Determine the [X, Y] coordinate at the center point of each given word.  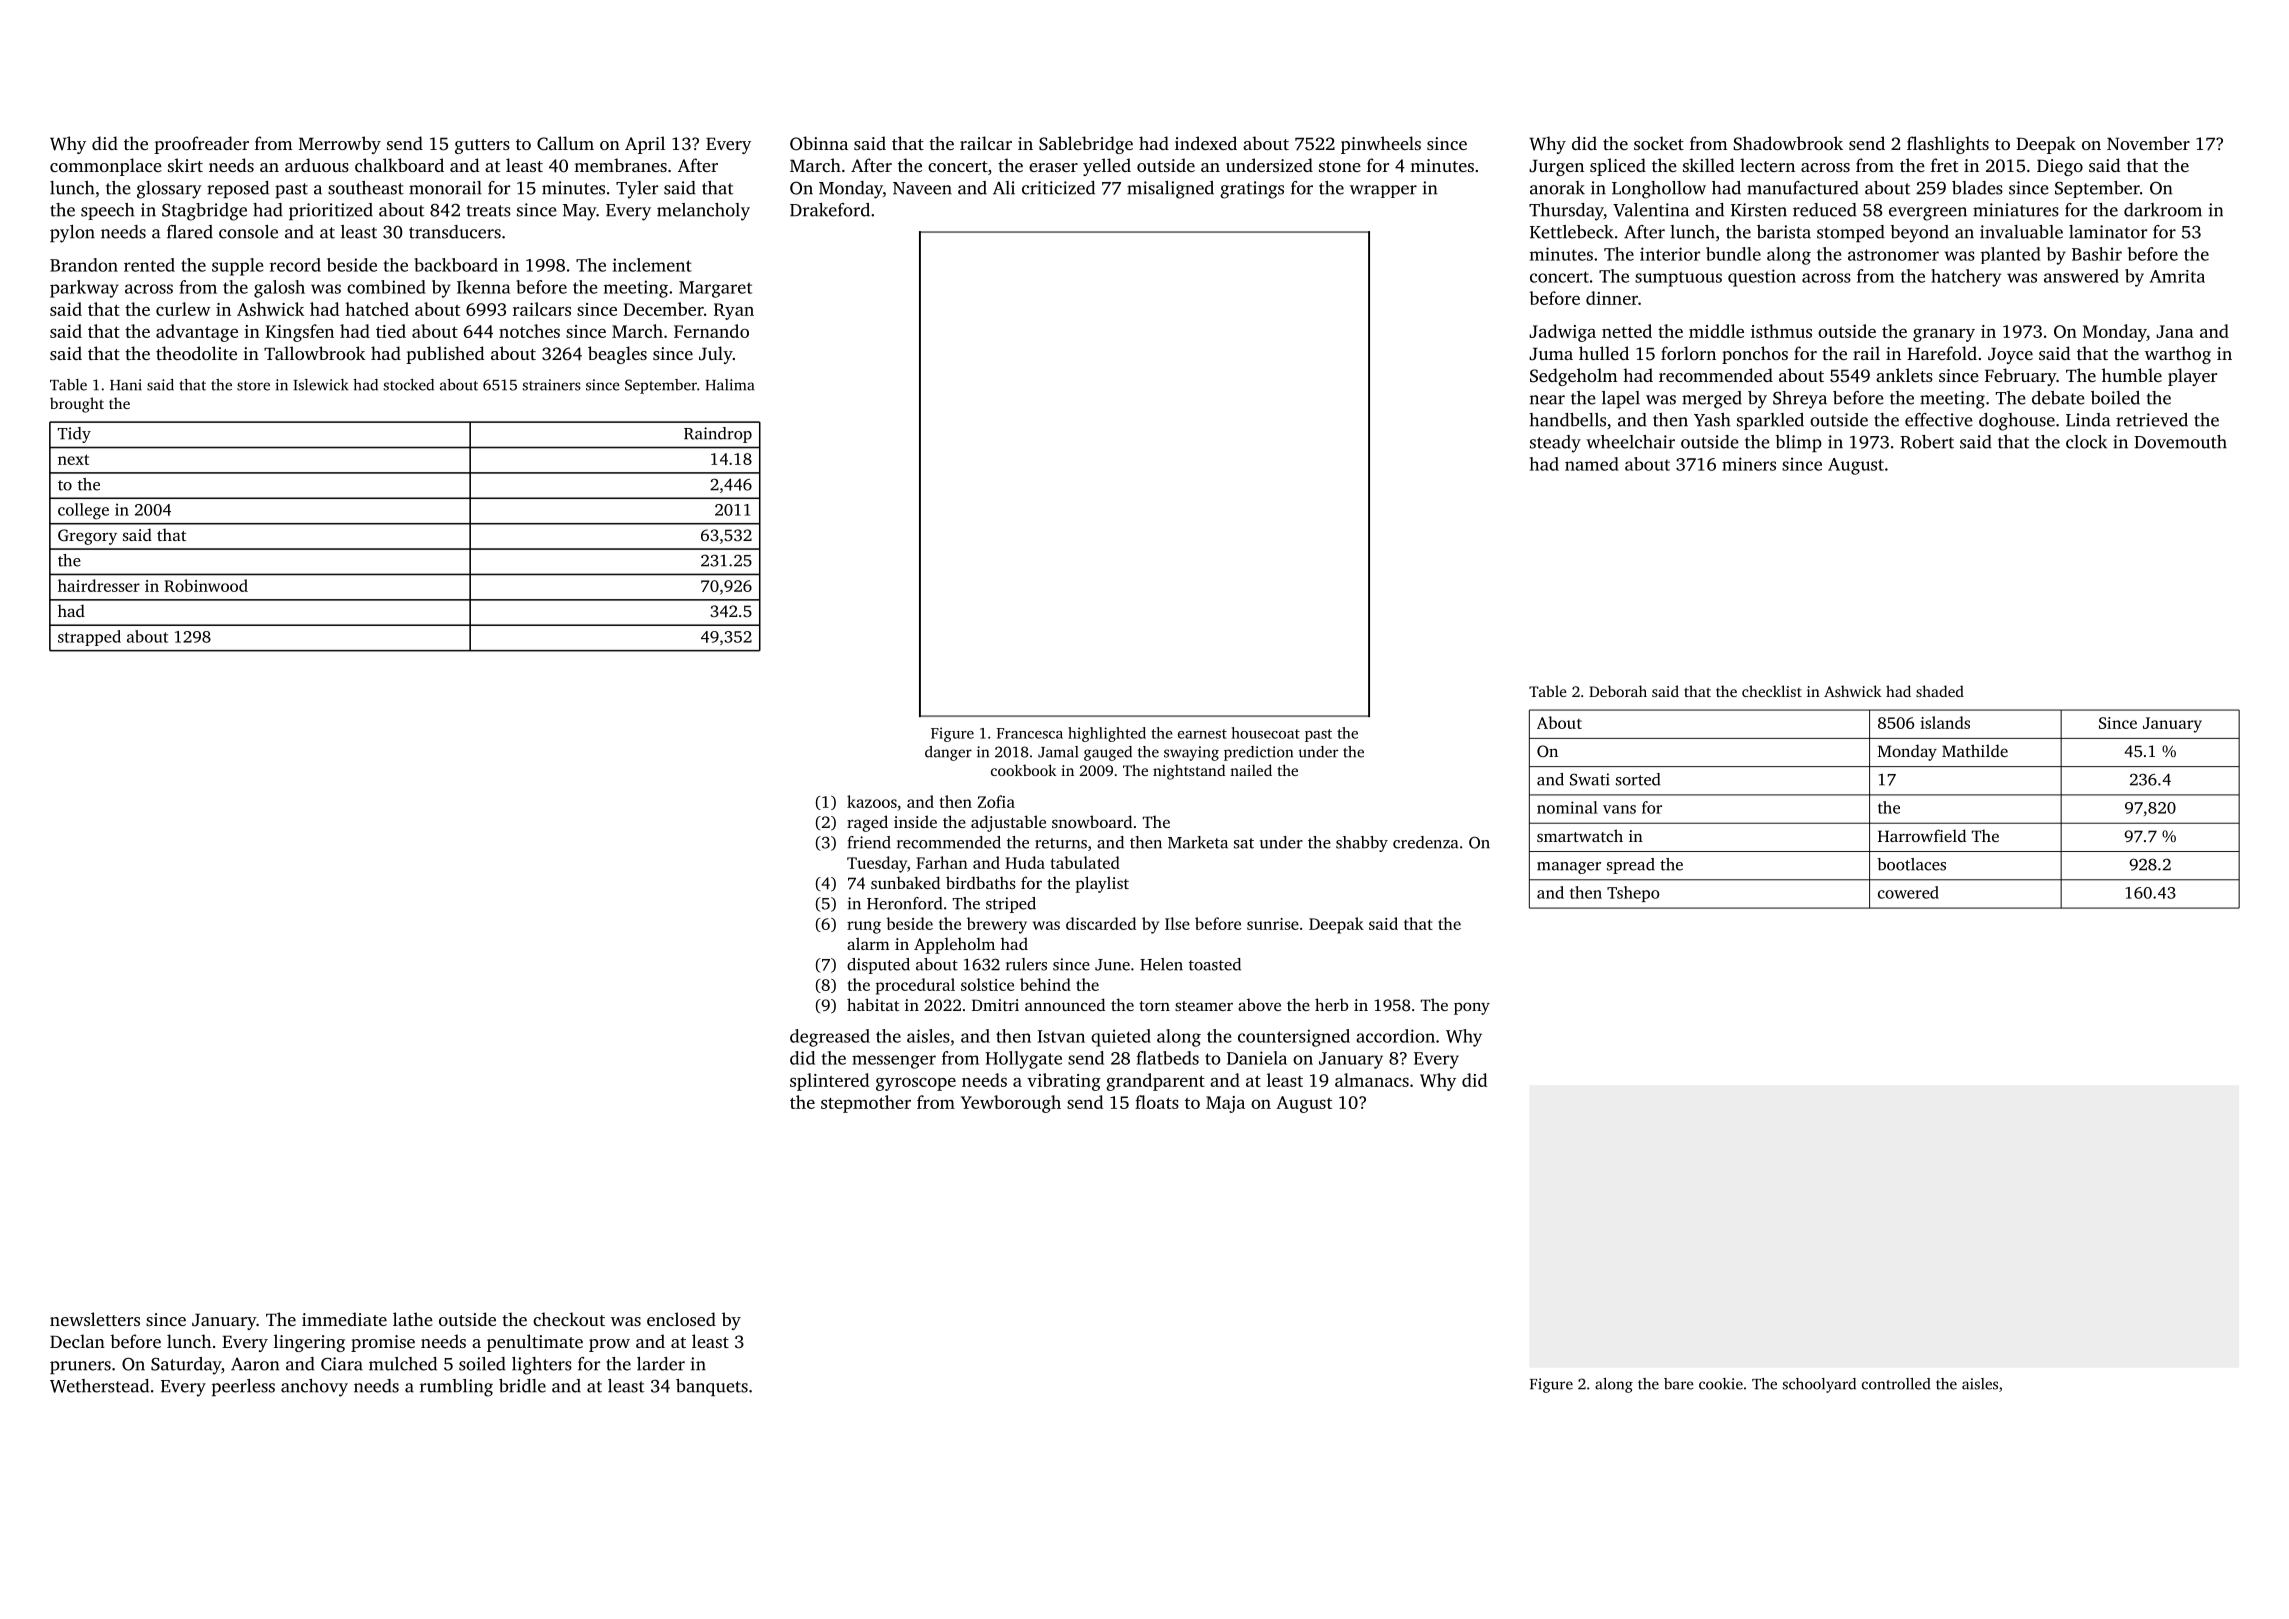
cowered [1908, 892]
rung [864, 927]
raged [867, 823]
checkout [569, 1319]
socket [1659, 143]
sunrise [1273, 924]
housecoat [1266, 733]
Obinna [819, 143]
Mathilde [1975, 750]
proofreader [201, 145]
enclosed [681, 1319]
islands [1945, 722]
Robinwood [206, 585]
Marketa [1198, 842]
